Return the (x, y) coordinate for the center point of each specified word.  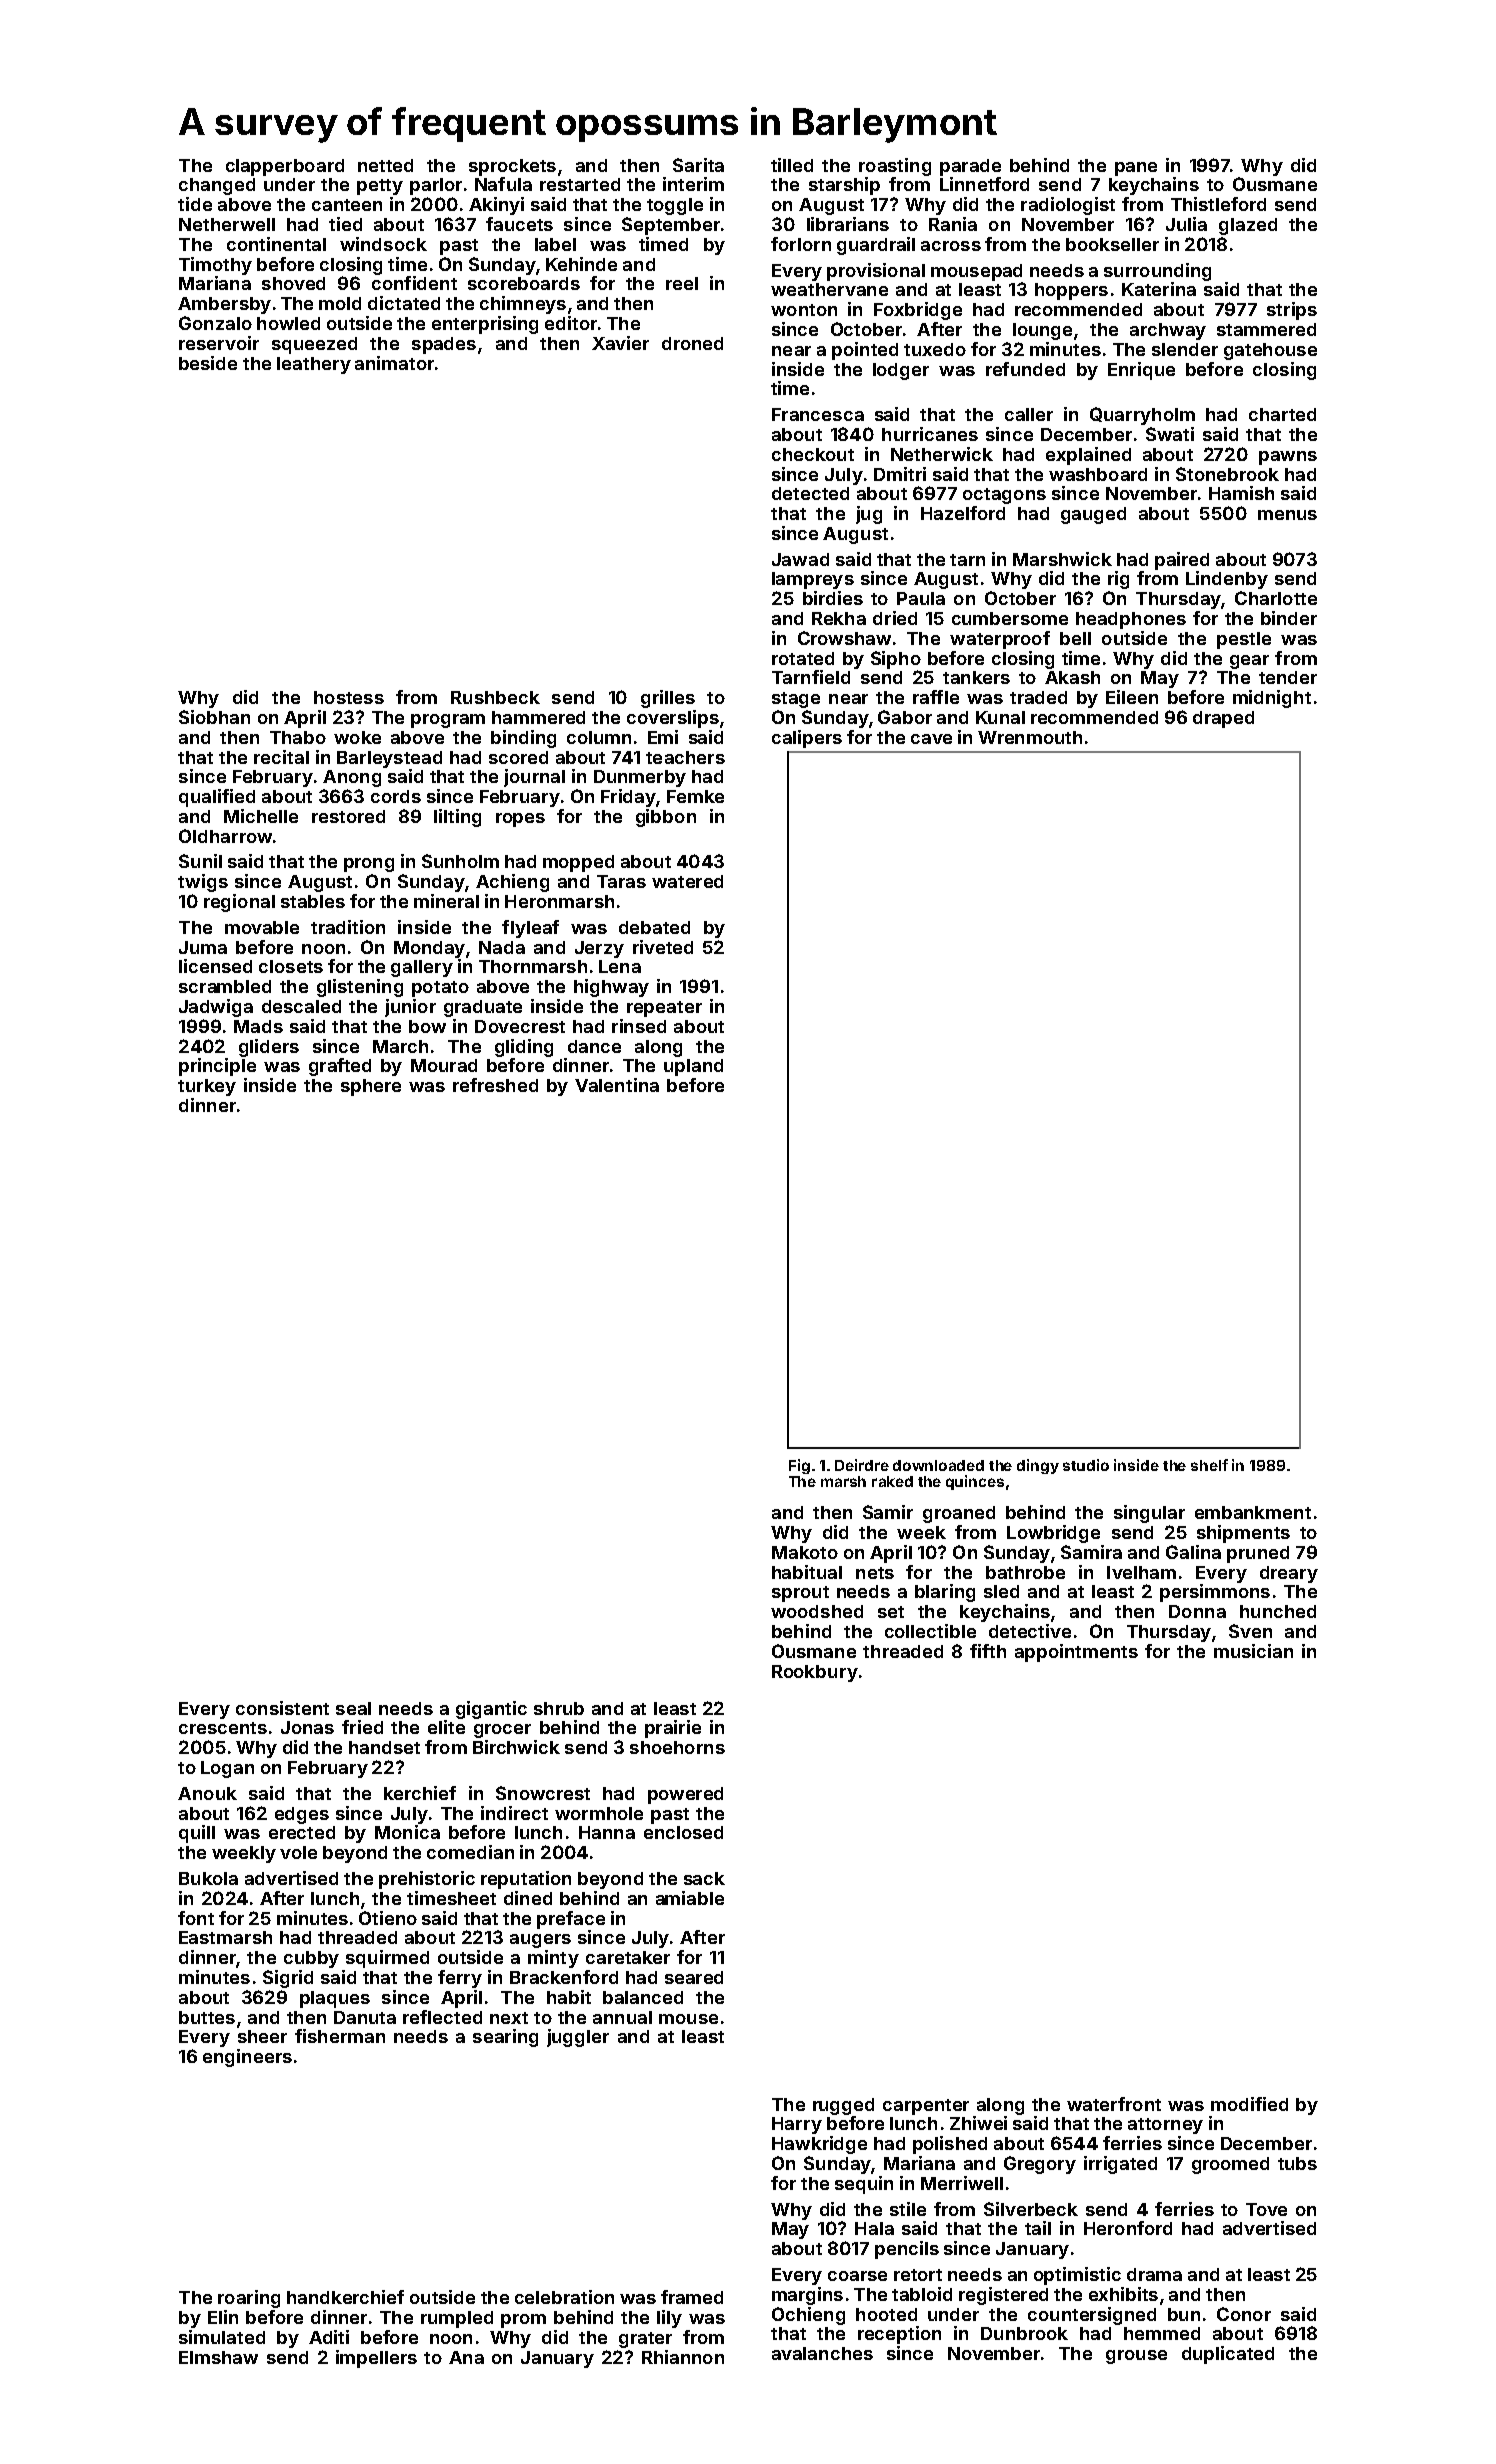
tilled (792, 165)
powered (685, 1795)
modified (1249, 2104)
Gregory (1040, 2165)
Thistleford (1218, 204)
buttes (207, 2017)
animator (394, 363)
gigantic (491, 1710)
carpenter (926, 2107)
